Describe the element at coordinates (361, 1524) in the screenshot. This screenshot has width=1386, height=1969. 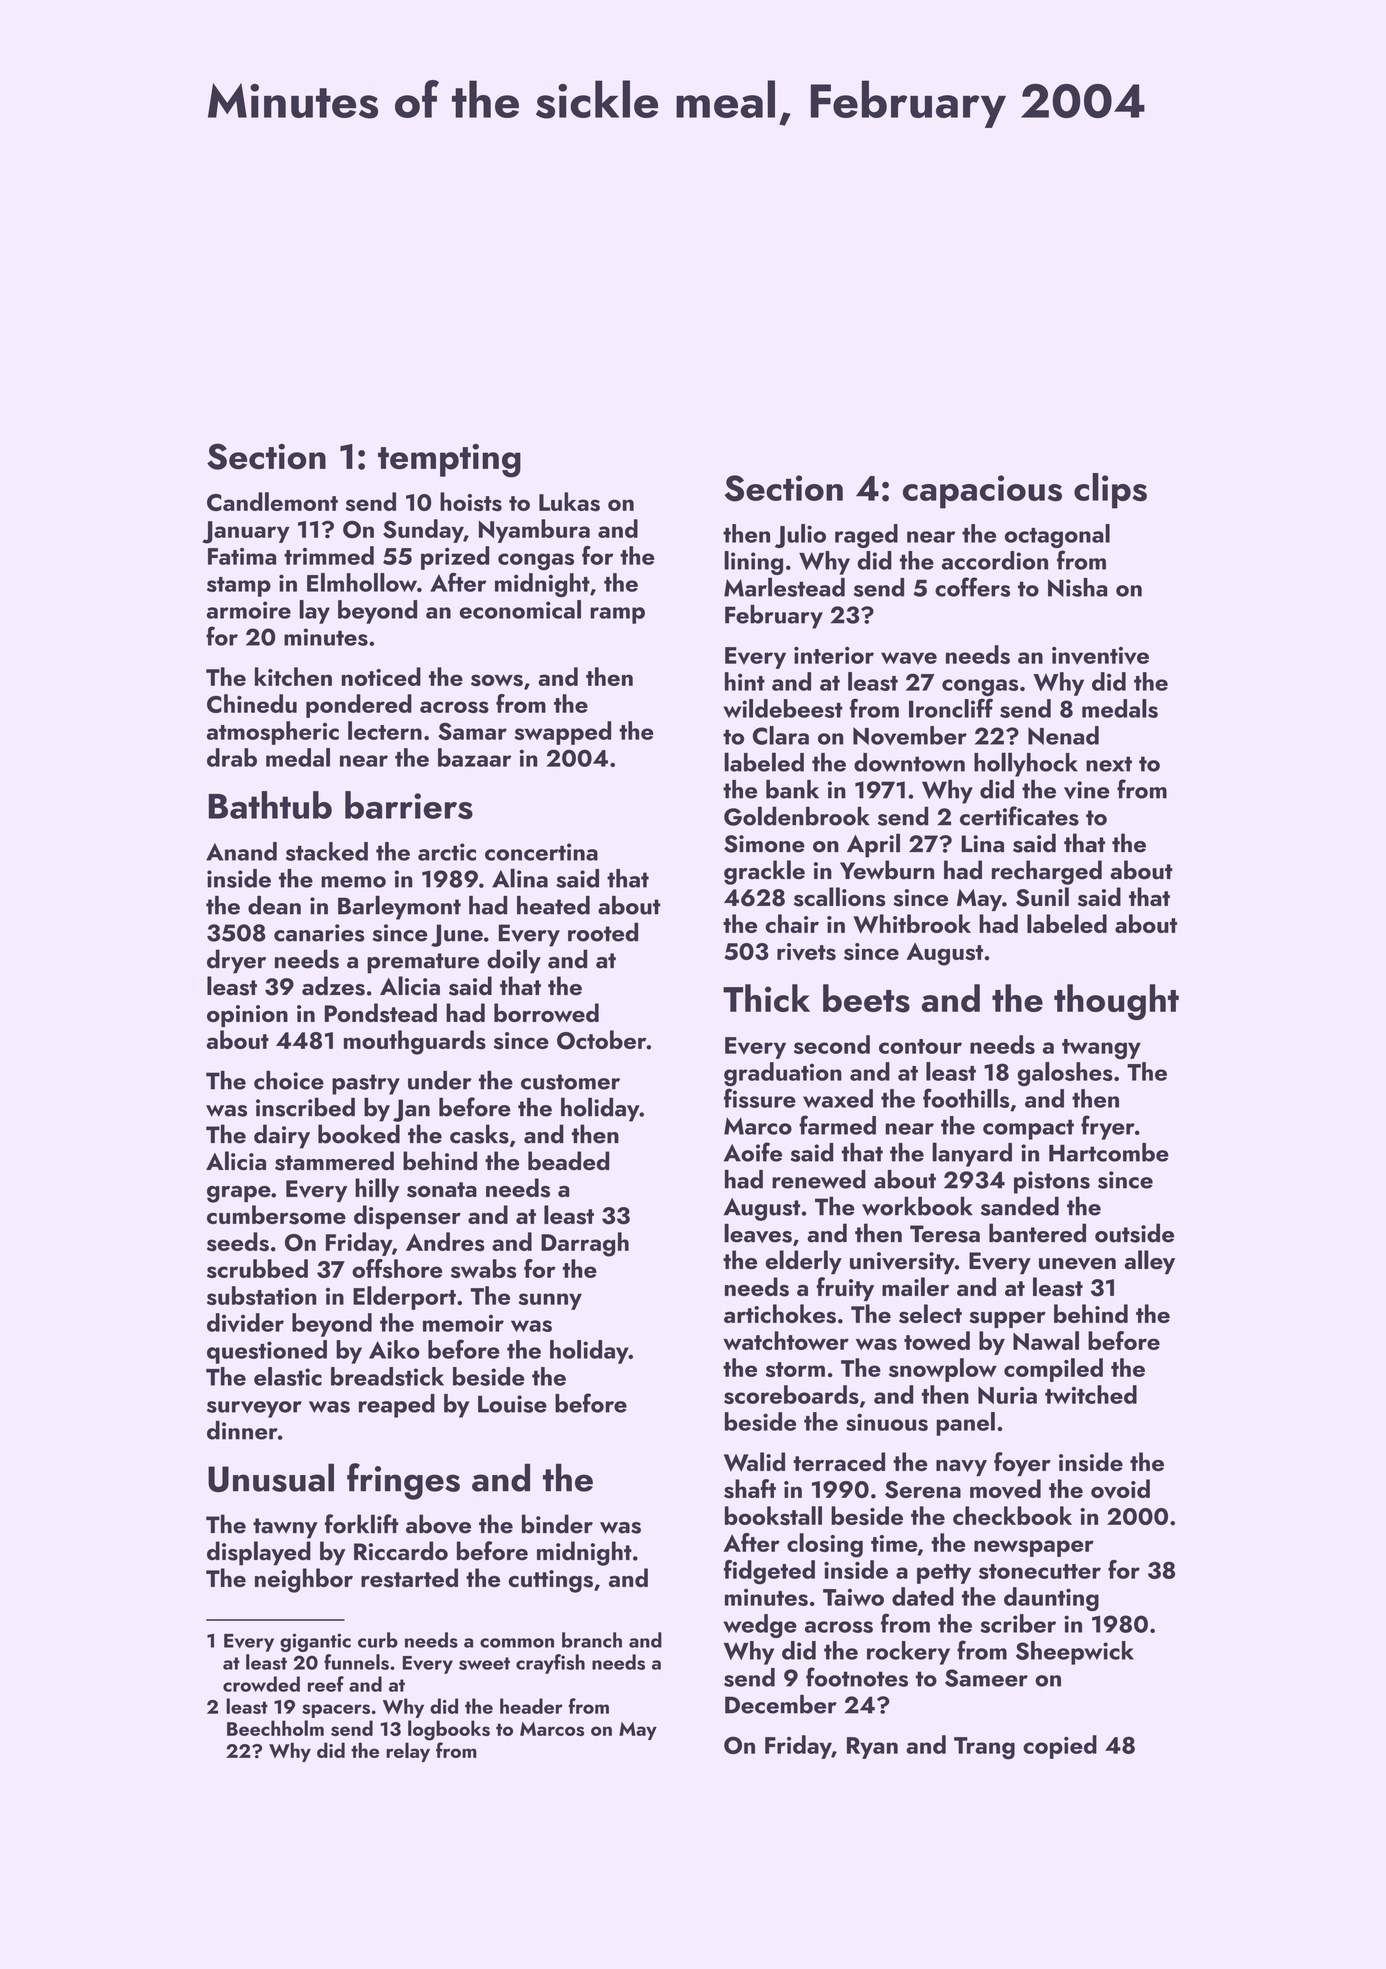
I see `forklift` at that location.
